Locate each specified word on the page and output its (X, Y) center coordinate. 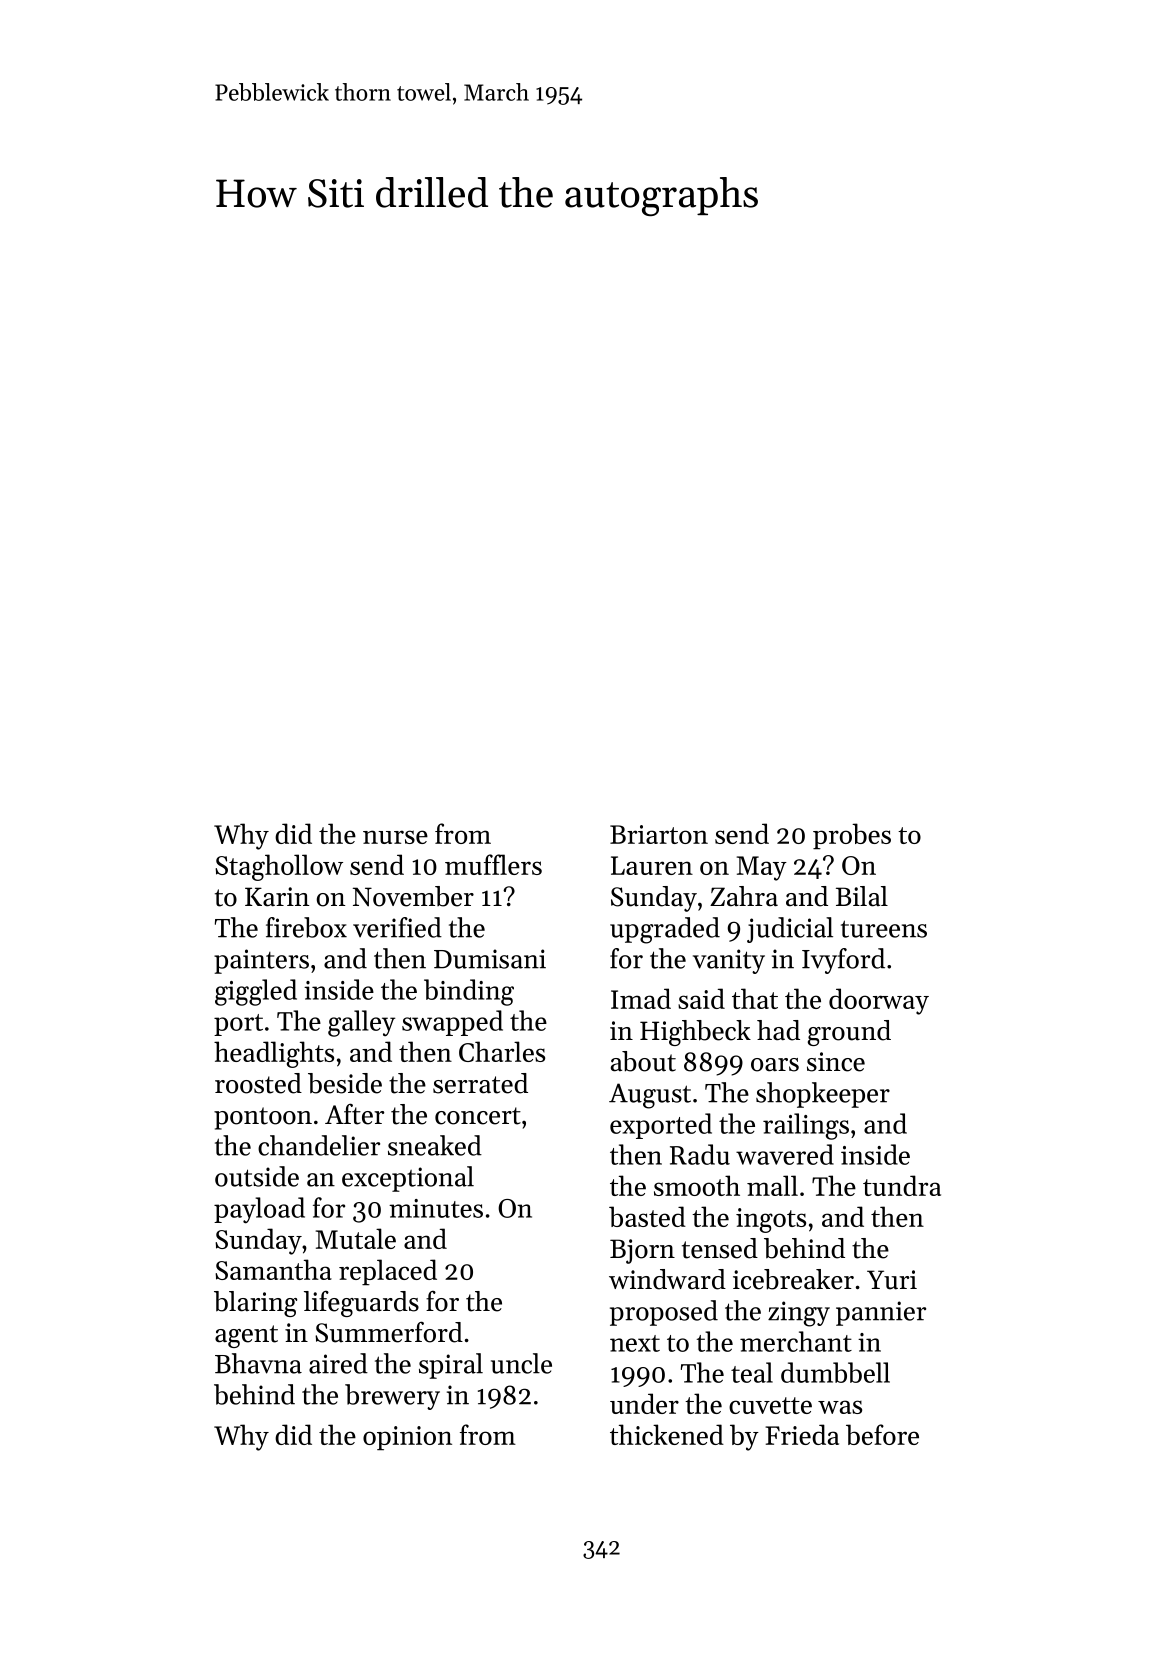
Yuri (892, 1280)
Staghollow (279, 867)
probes (852, 836)
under (644, 1403)
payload (259, 1210)
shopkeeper (823, 1095)
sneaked (435, 1145)
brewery (392, 1397)
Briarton (659, 834)
